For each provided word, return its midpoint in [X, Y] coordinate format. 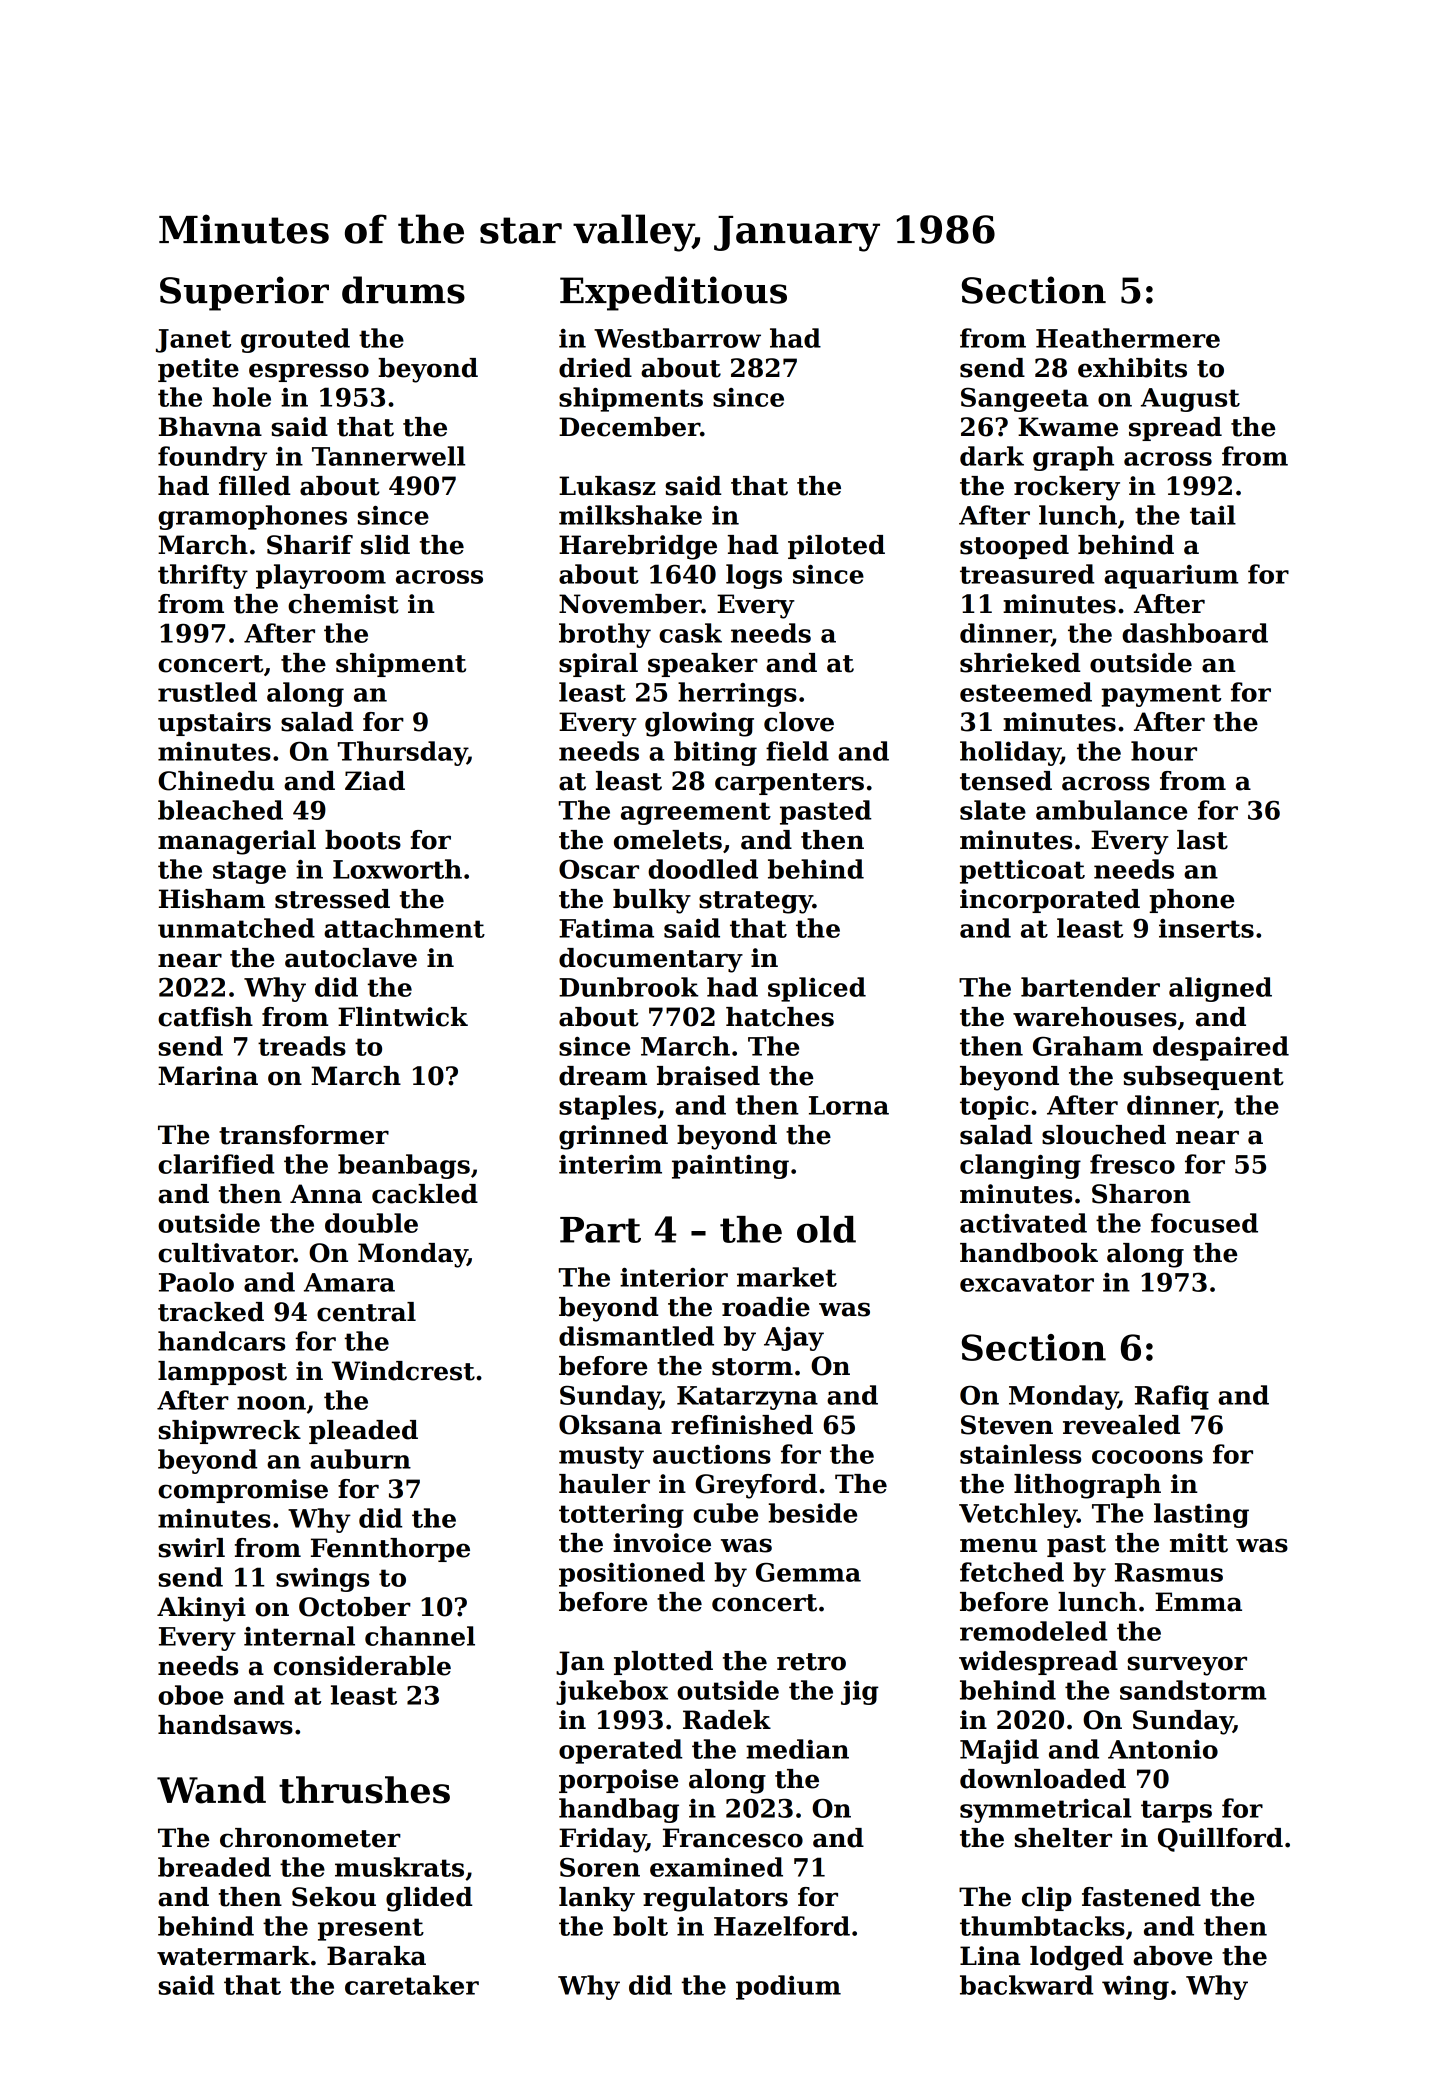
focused [1204, 1223]
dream [603, 1076]
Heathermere [1128, 338]
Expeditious [673, 293]
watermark [233, 1956]
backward [1026, 1985]
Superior [244, 293]
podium [788, 1987]
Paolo [196, 1282]
